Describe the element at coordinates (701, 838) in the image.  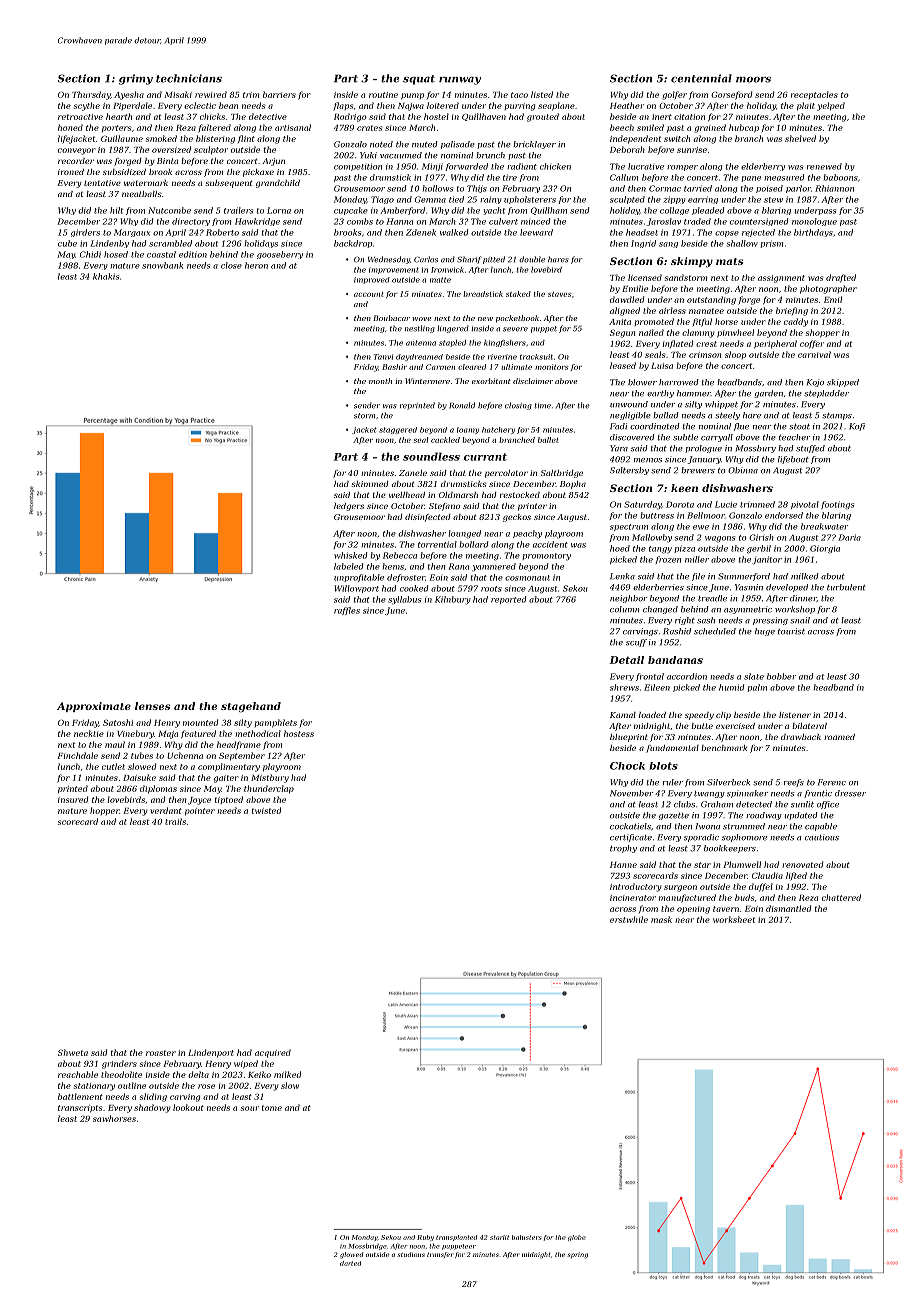
I see `sporadic` at that location.
